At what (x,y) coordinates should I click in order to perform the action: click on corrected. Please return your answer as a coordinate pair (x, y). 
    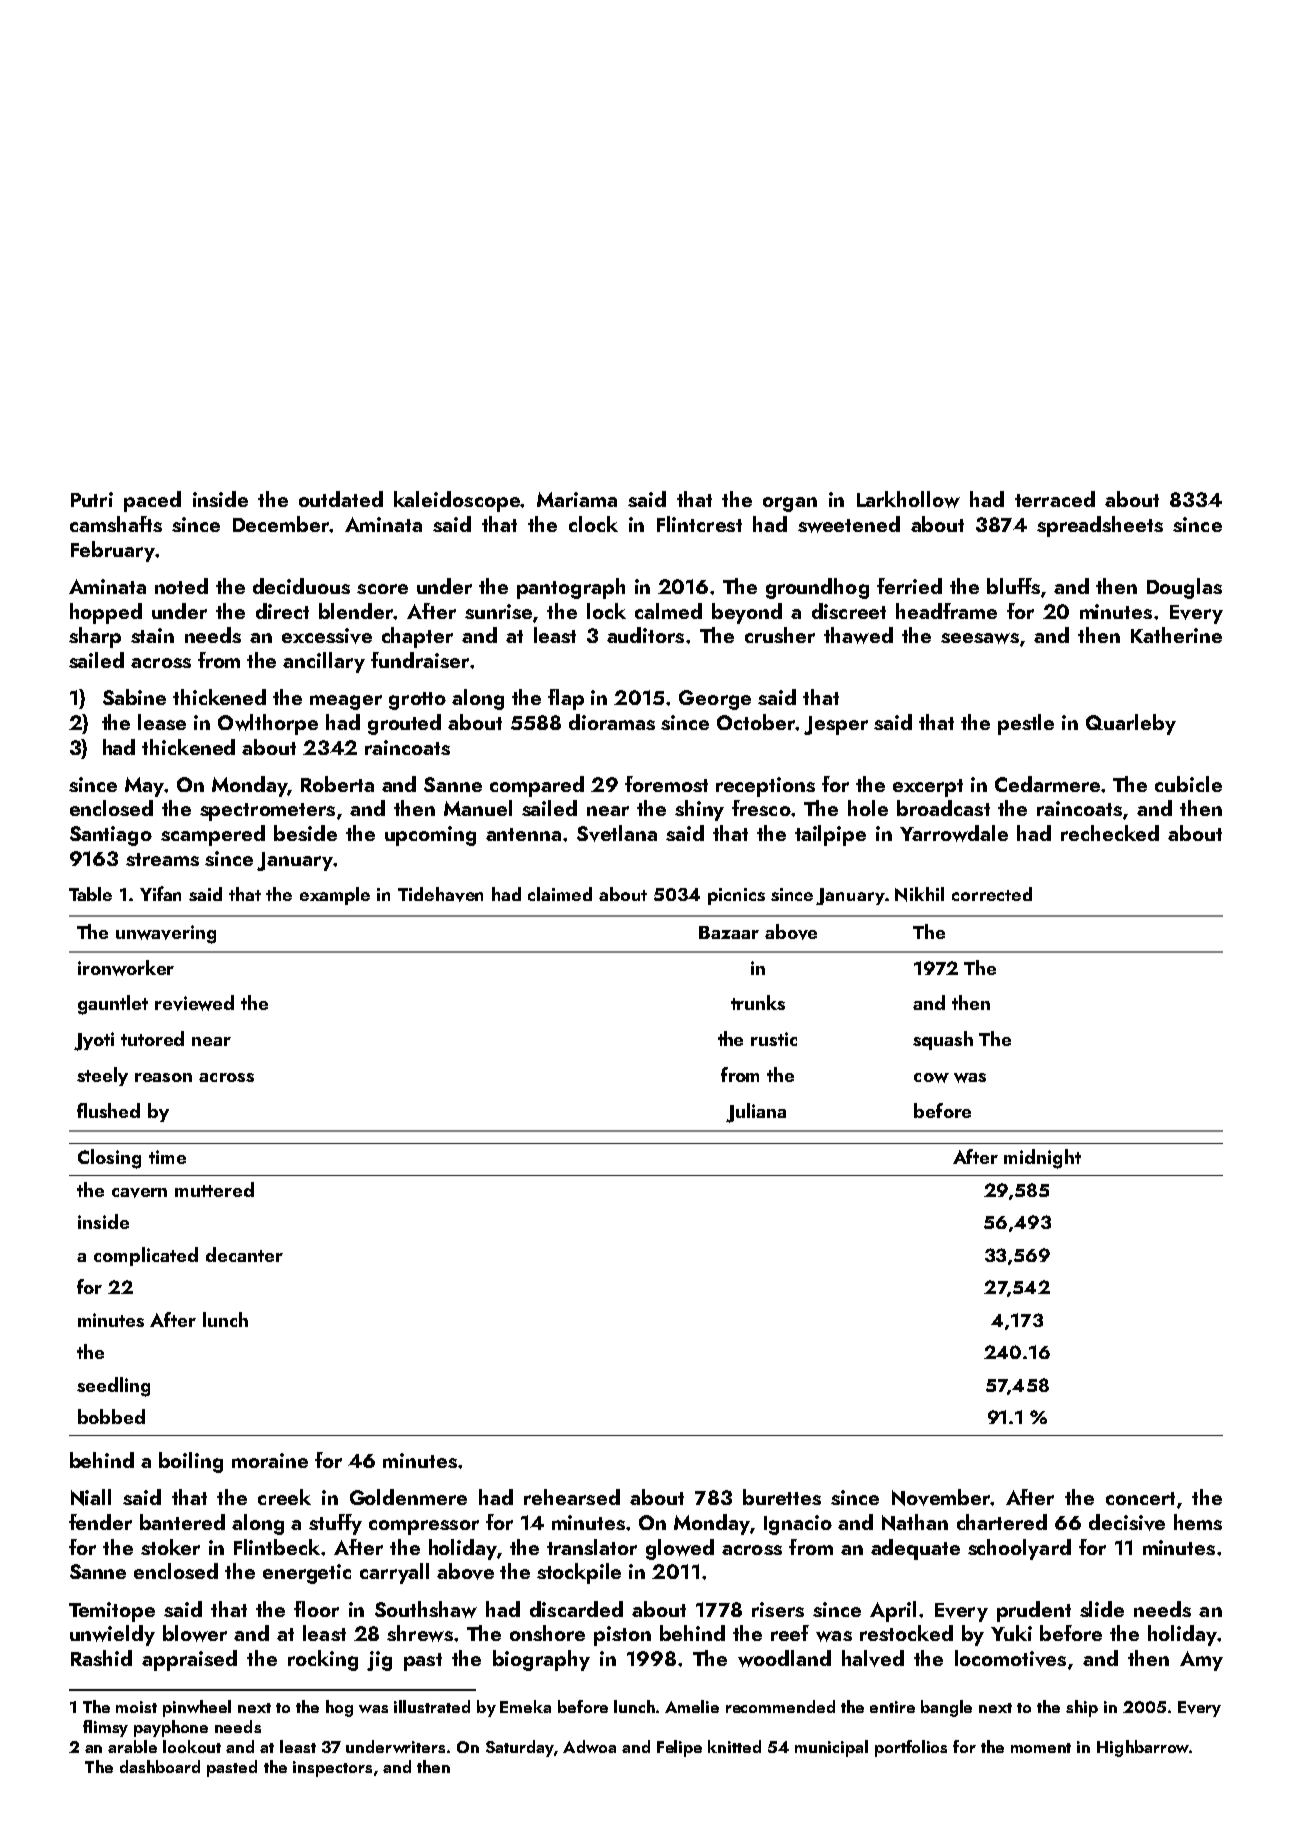
    Looking at the image, I should click on (992, 894).
